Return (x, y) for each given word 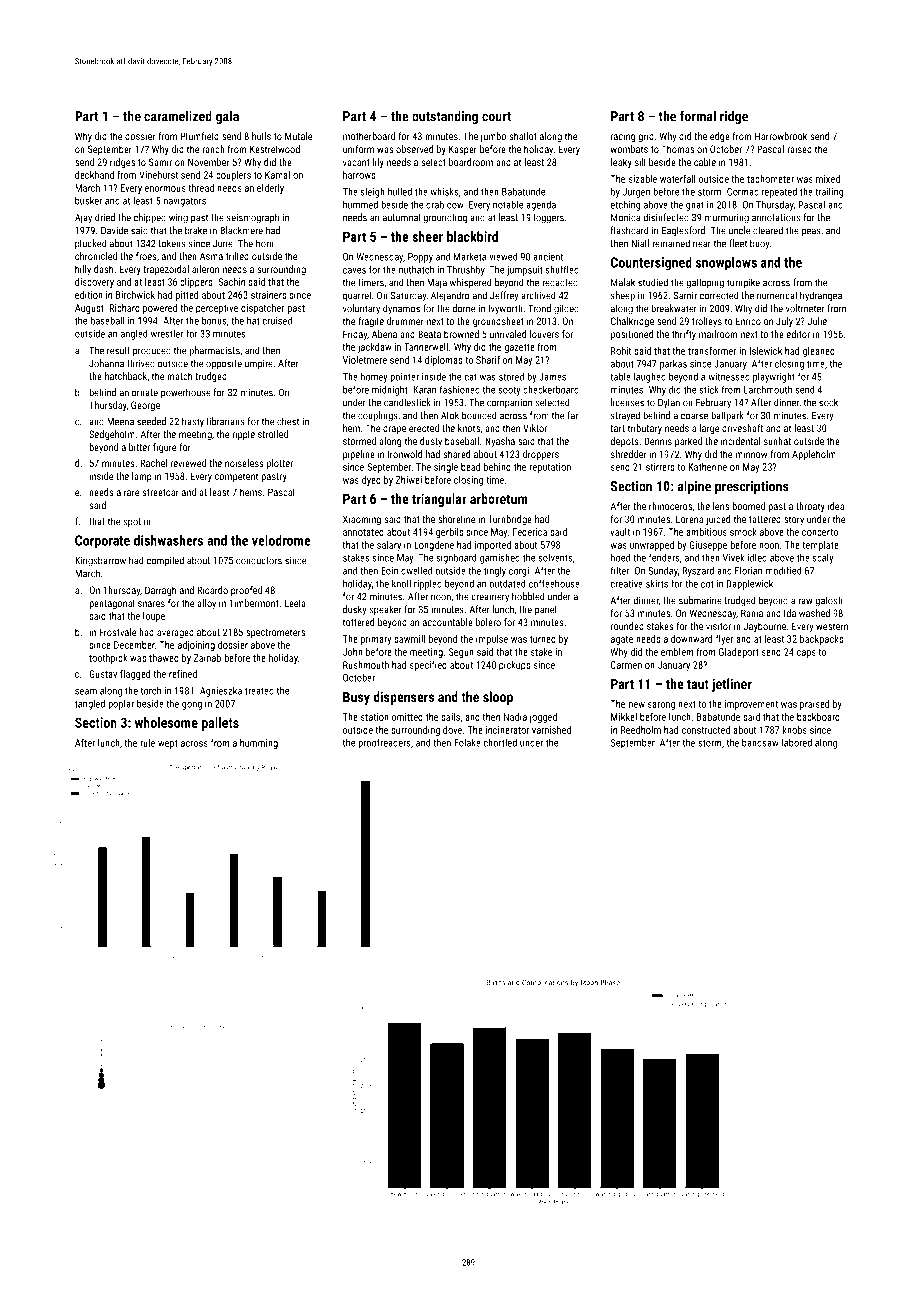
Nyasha (500, 442)
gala (227, 117)
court (496, 117)
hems (251, 492)
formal (698, 116)
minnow (751, 454)
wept (168, 744)
